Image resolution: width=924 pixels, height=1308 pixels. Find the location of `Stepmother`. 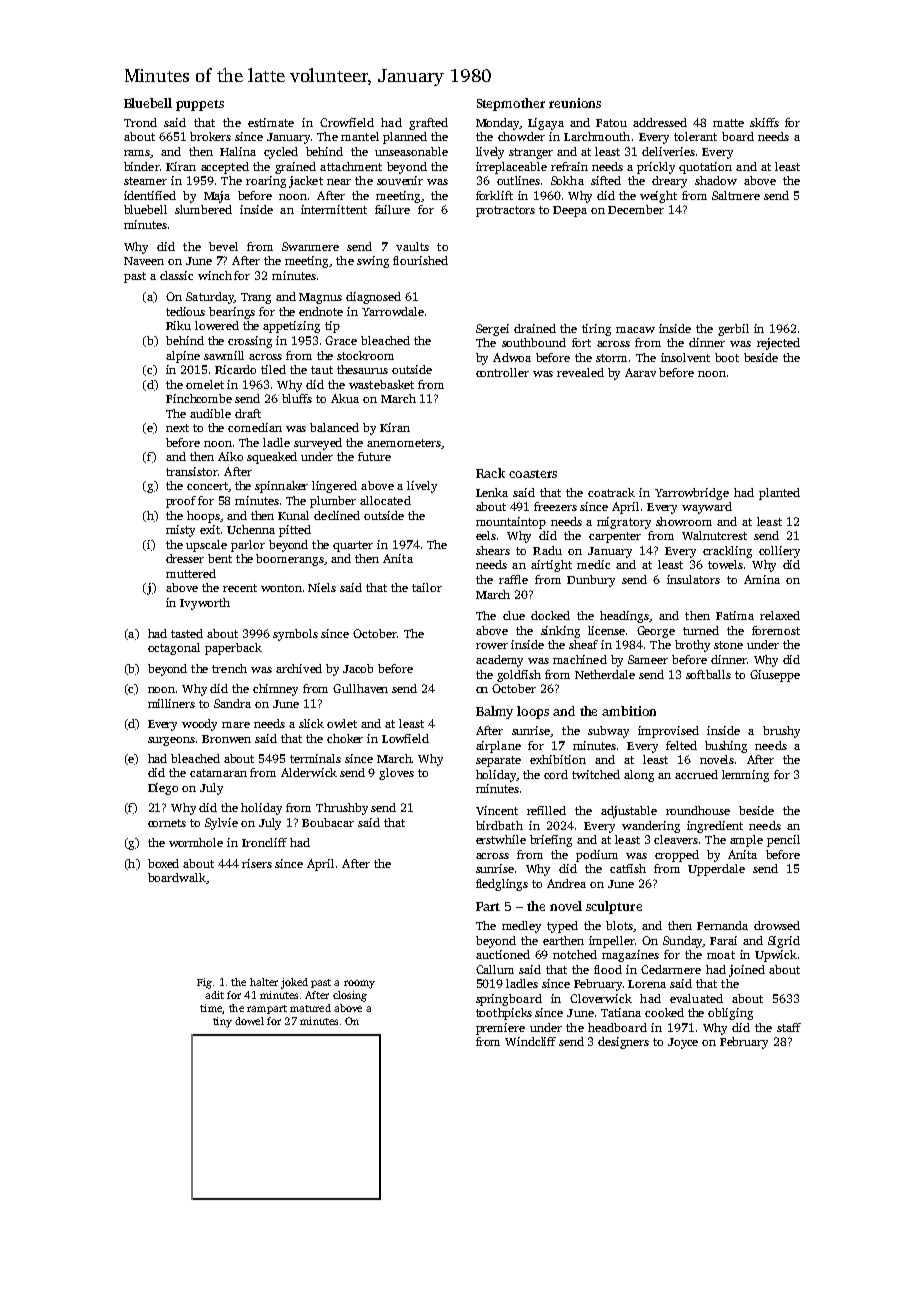

Stepmother is located at coordinates (511, 104).
